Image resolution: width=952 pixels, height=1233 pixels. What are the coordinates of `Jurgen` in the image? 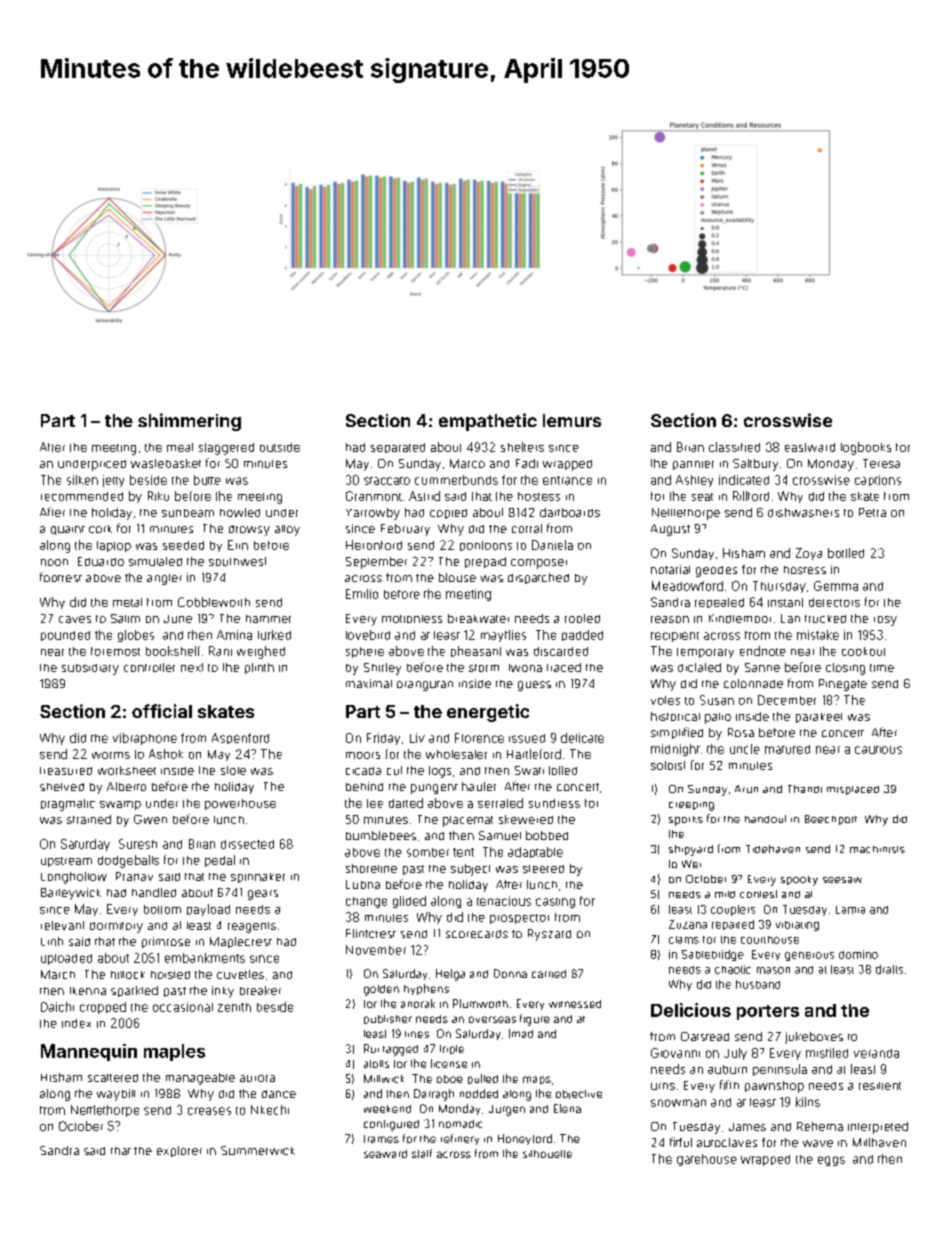 It's located at (507, 1110).
